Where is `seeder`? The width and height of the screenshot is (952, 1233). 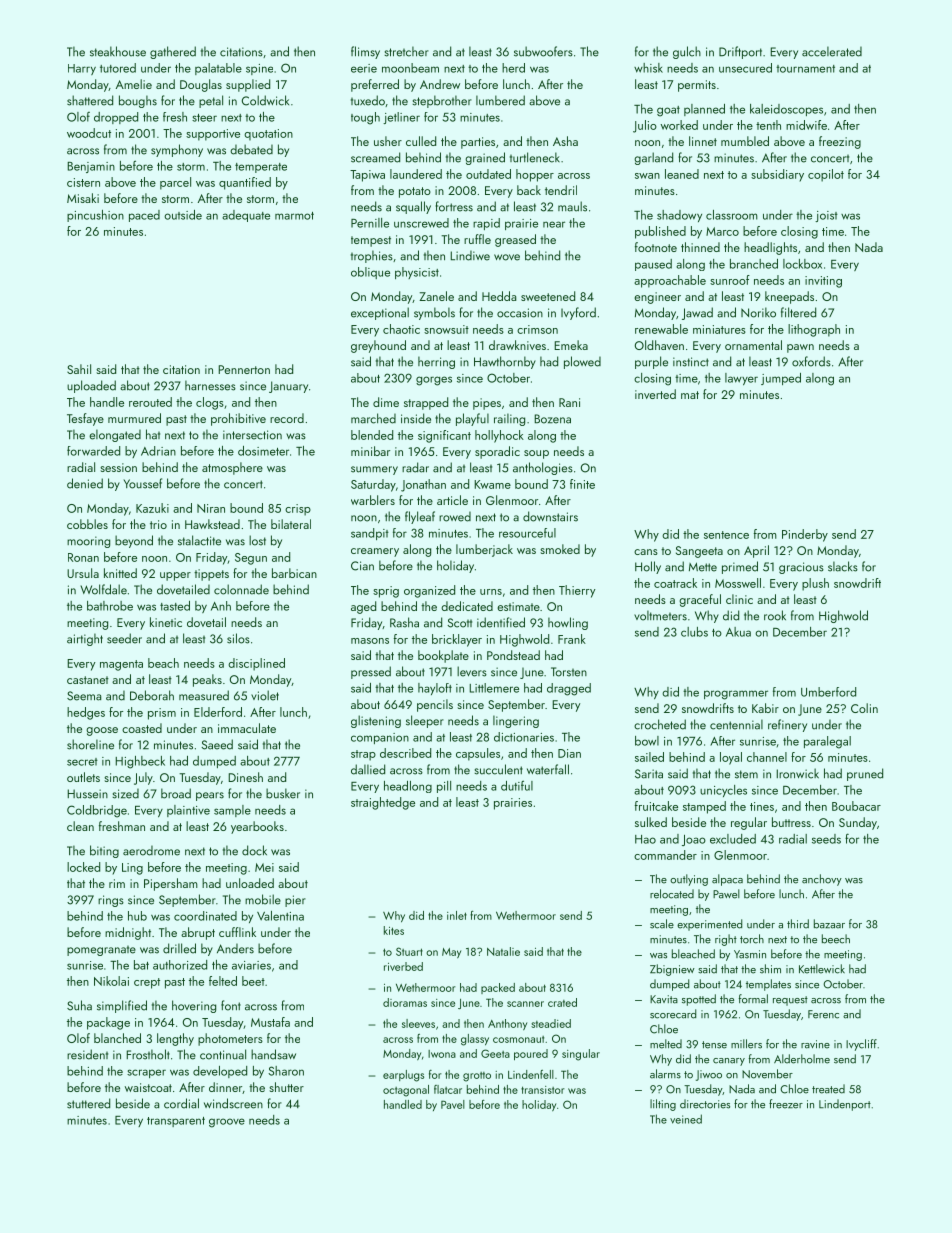
seeder is located at coordinates (124, 638).
